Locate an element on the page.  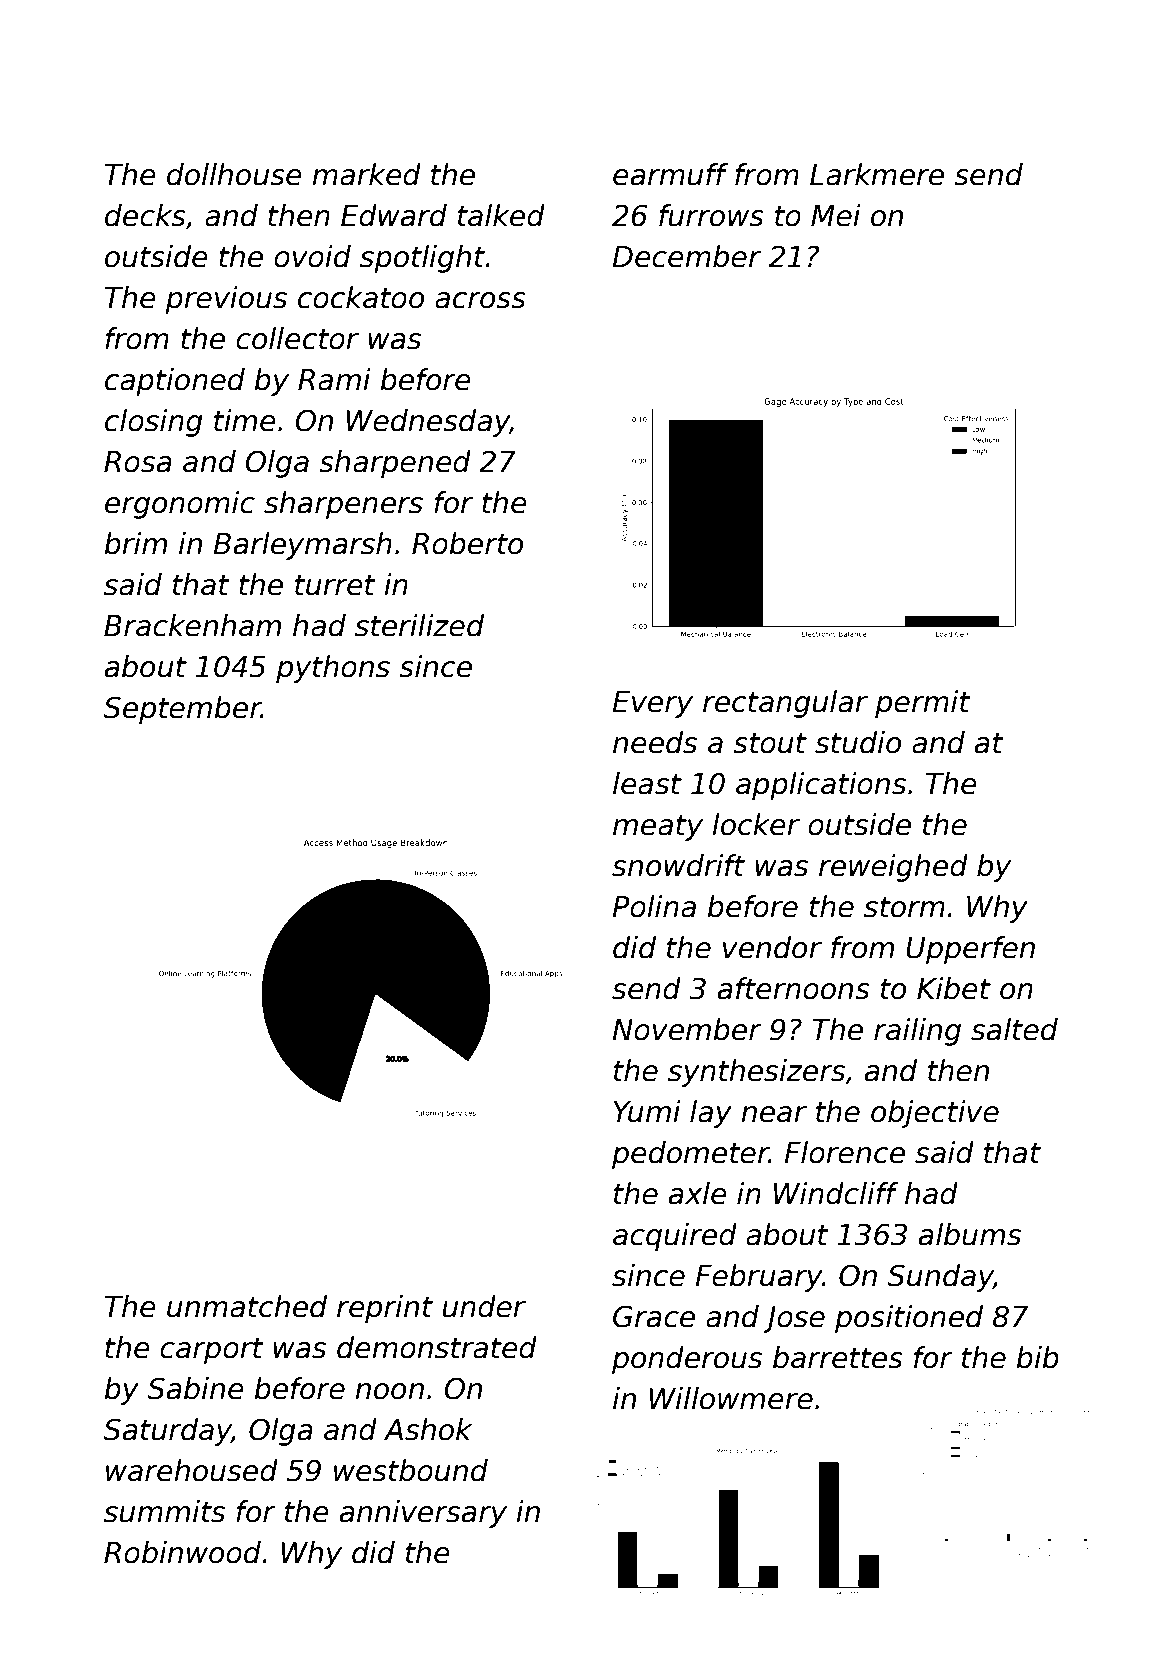
Brackenham is located at coordinates (192, 625).
